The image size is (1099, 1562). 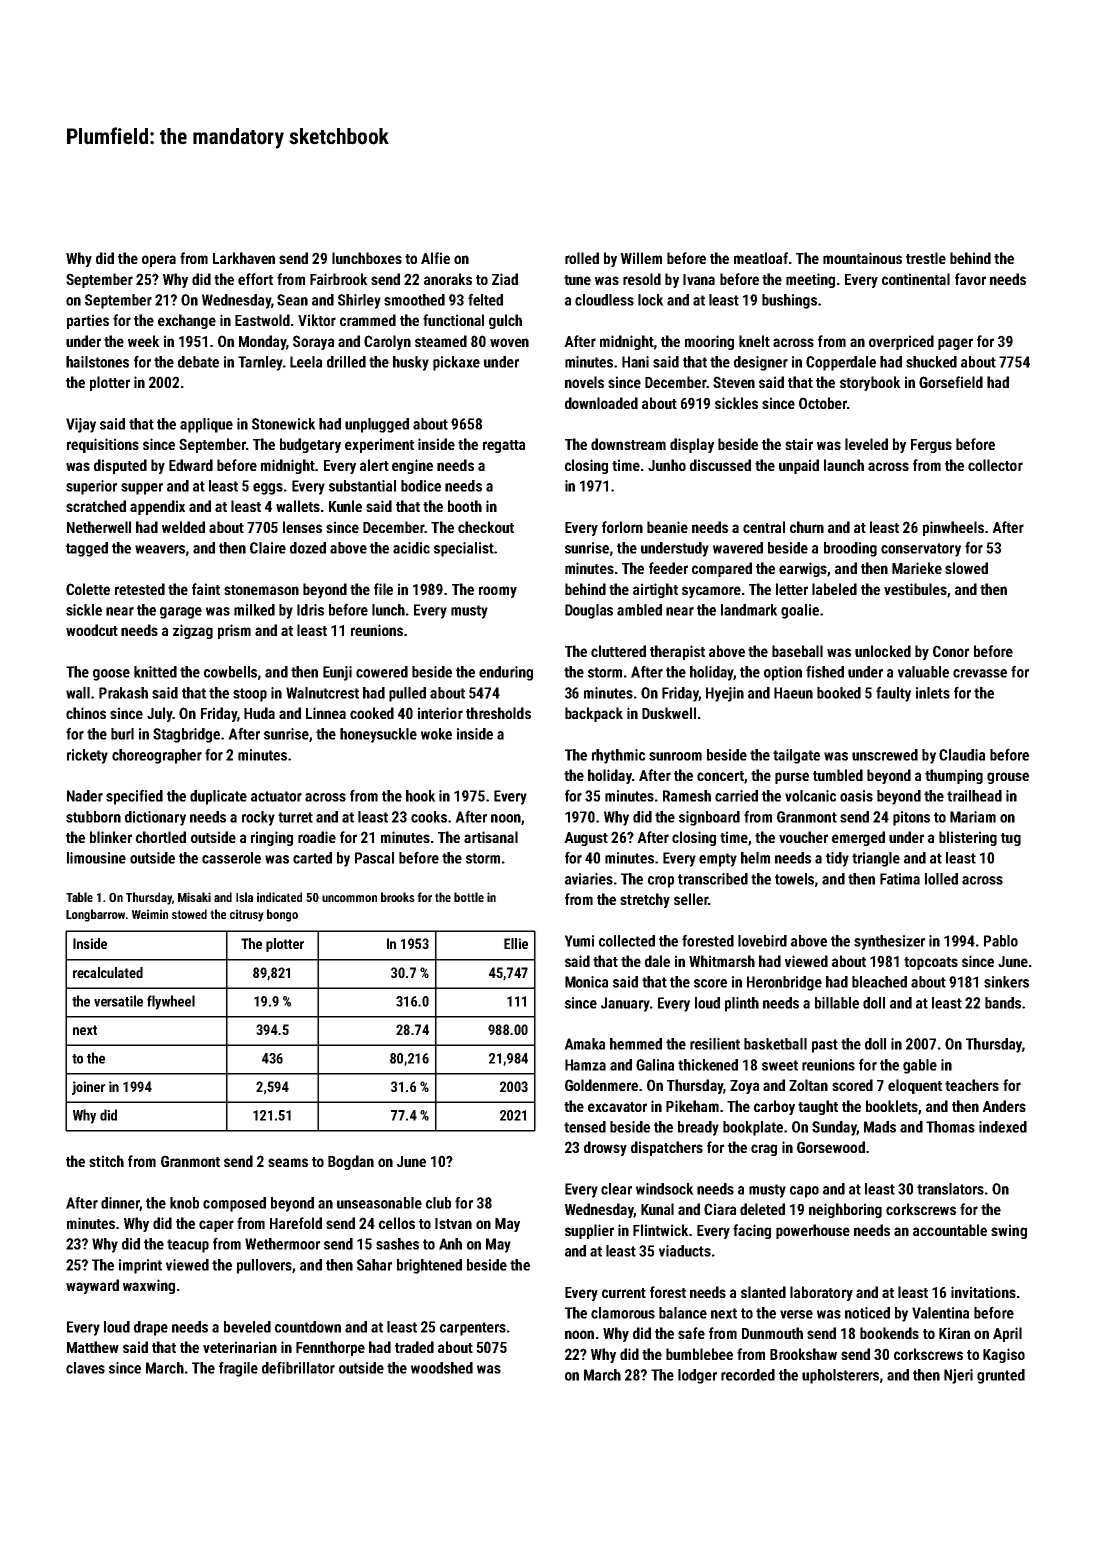 What do you see at coordinates (473, 1329) in the screenshot?
I see `carpenters` at bounding box center [473, 1329].
